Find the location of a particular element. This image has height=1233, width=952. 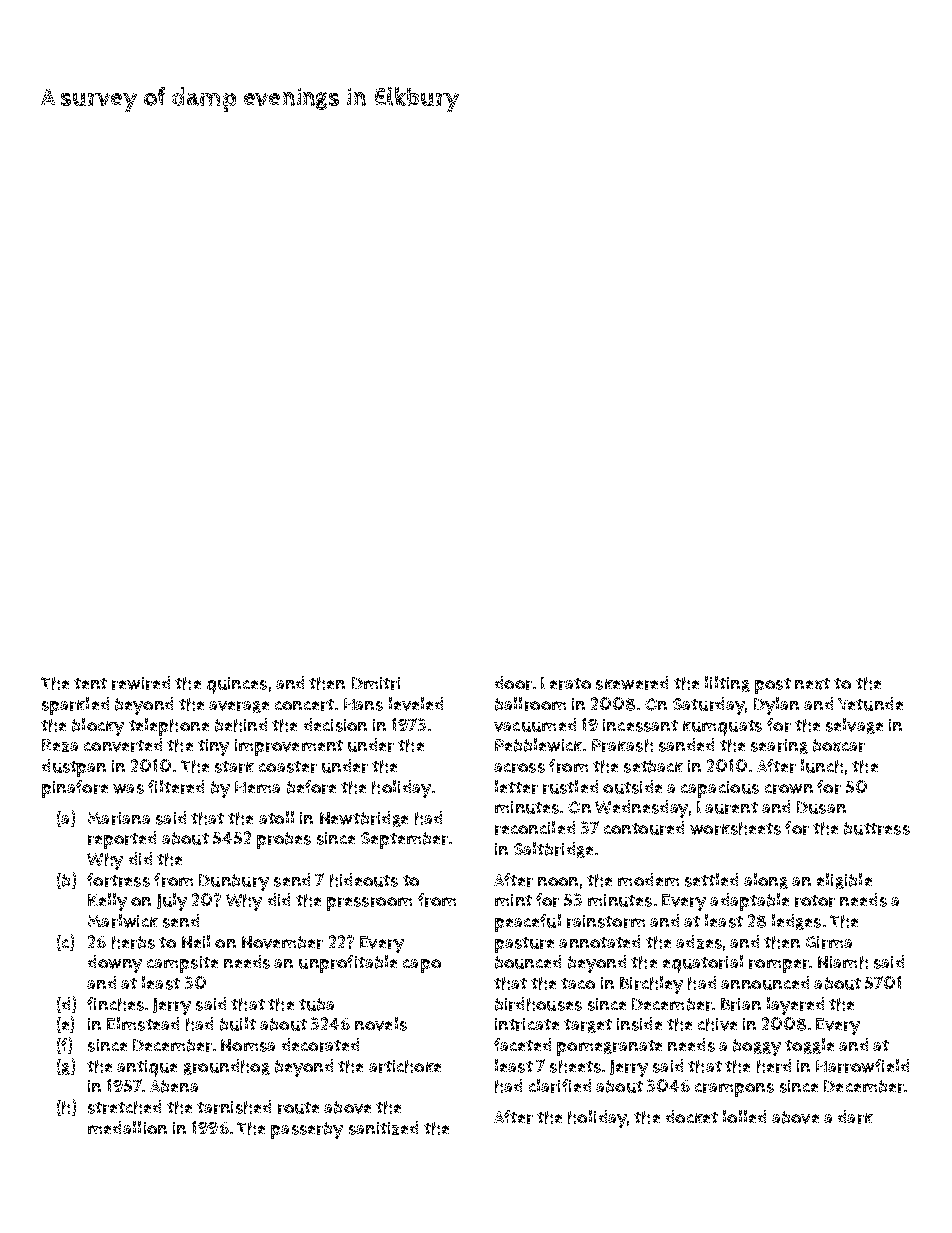

Abena is located at coordinates (174, 1086).
